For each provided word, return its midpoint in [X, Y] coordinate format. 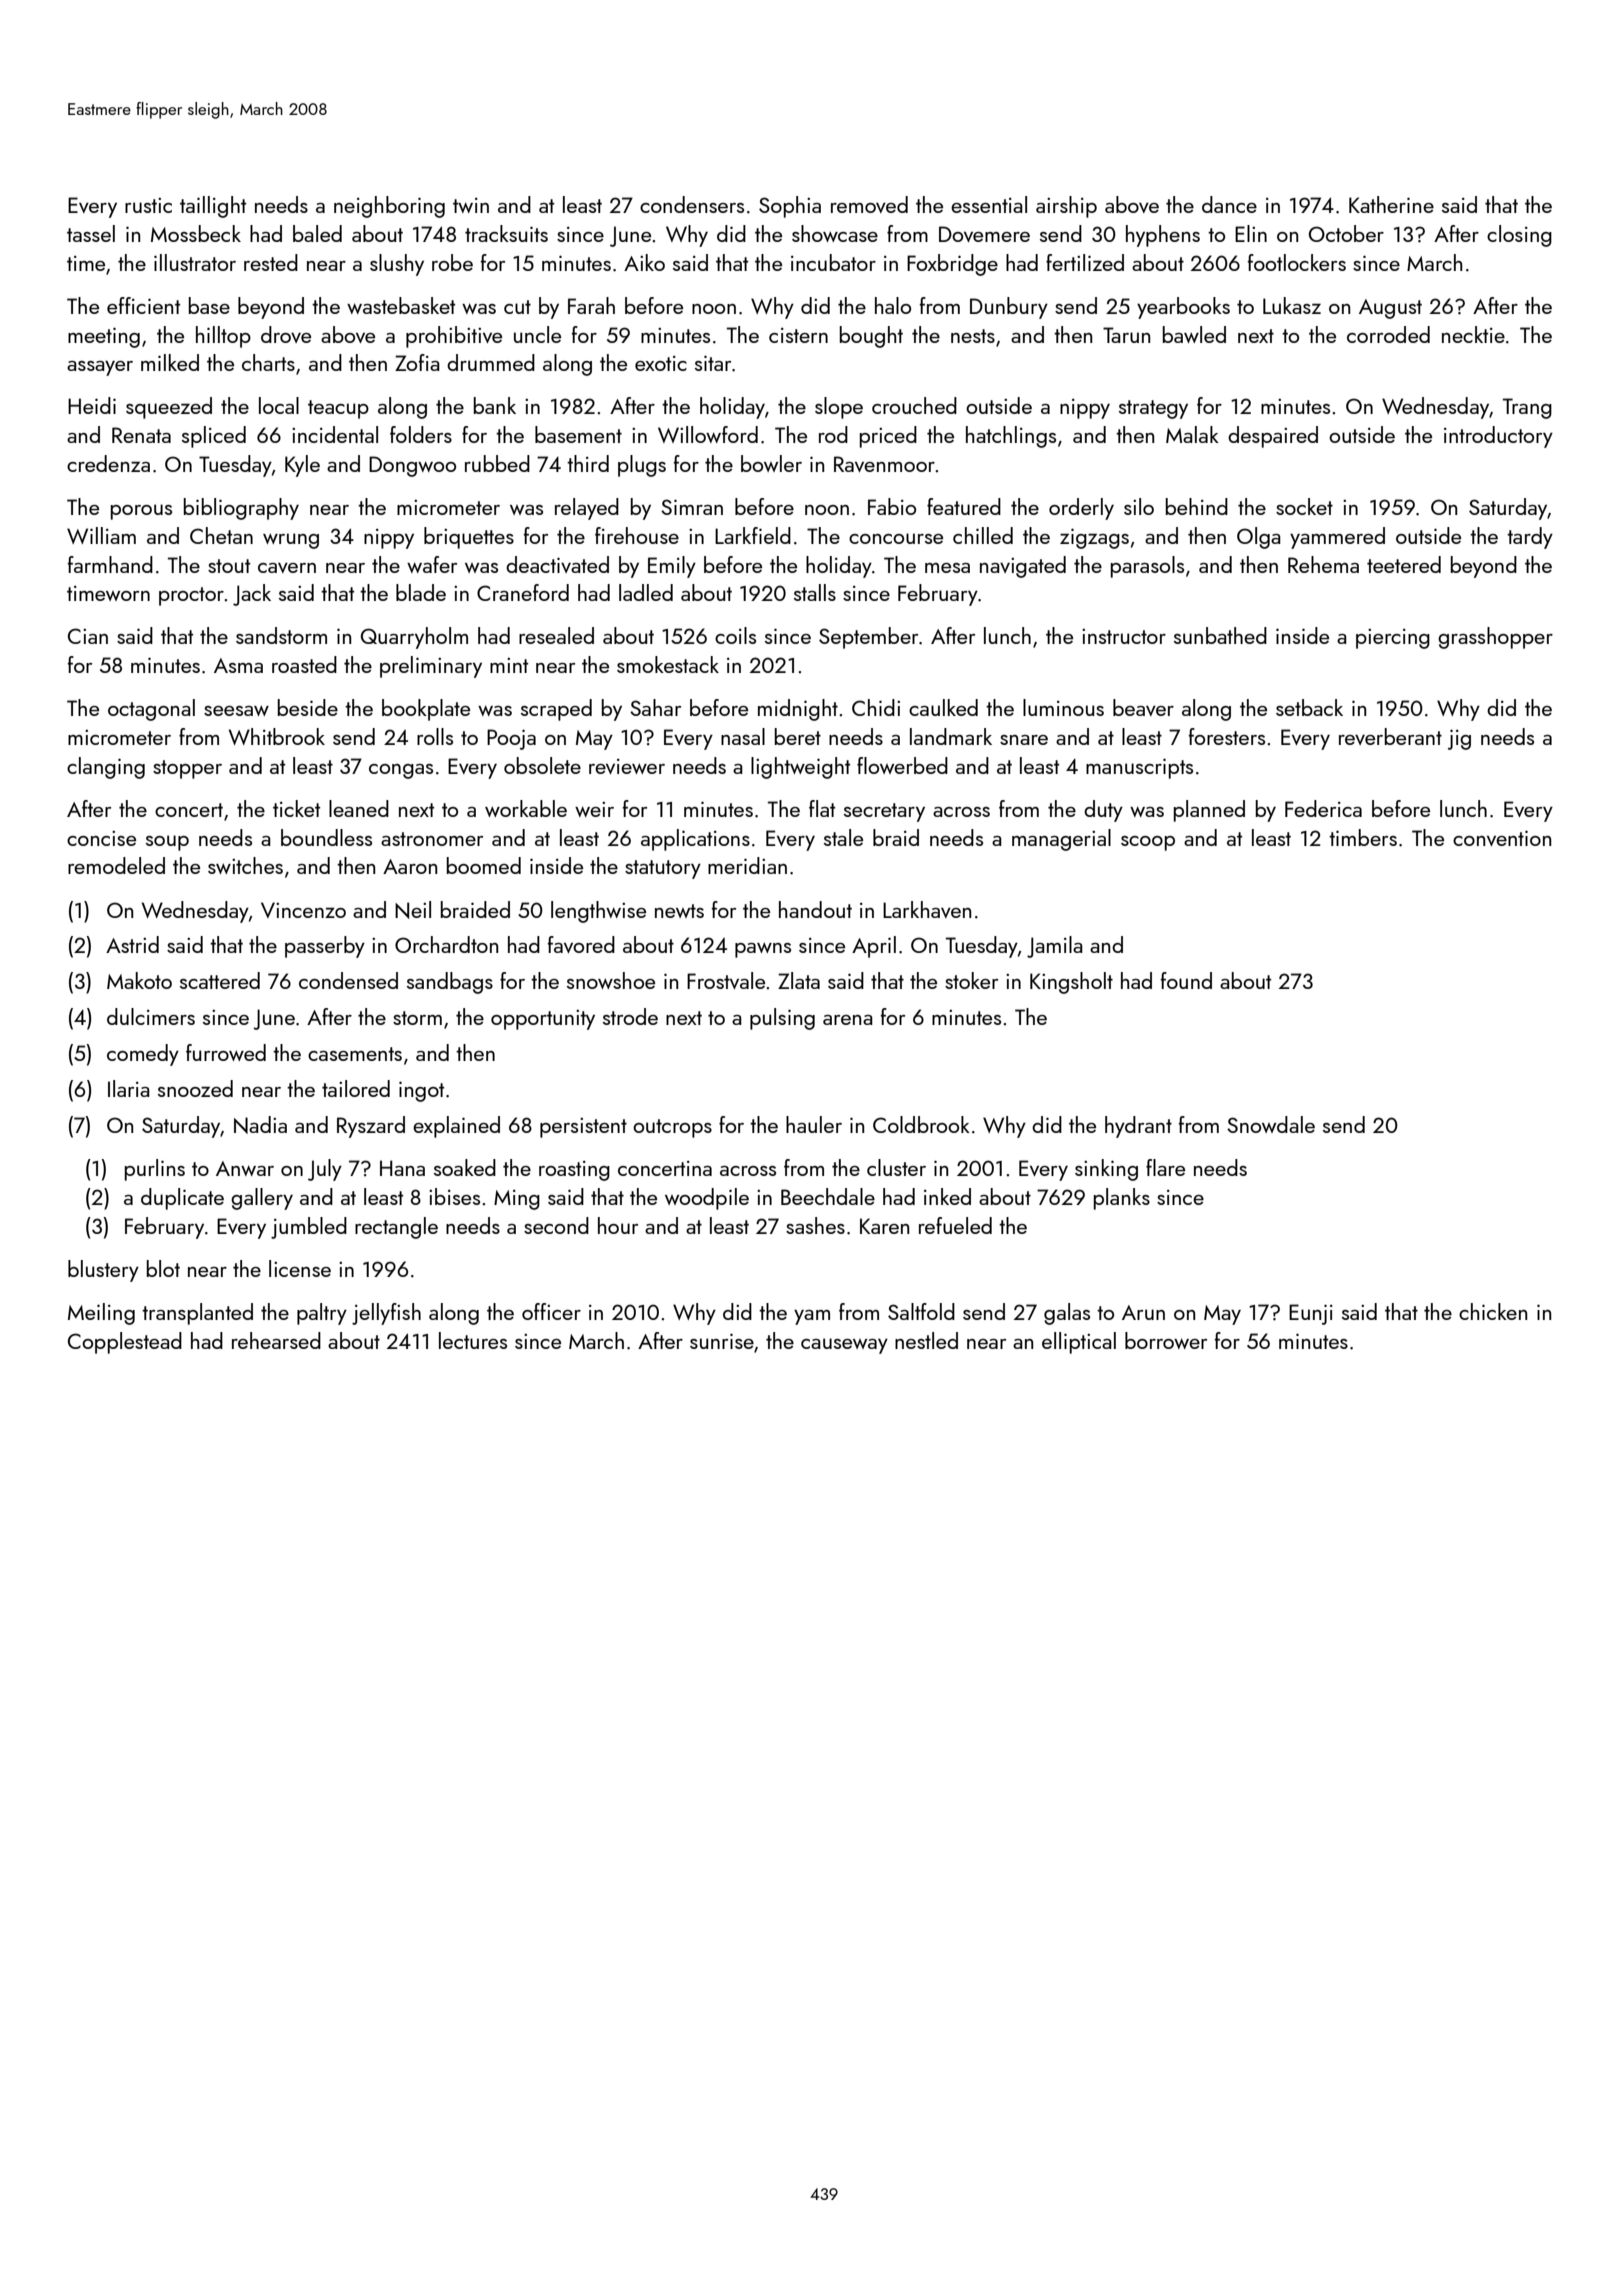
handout [815, 909]
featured [964, 506]
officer [551, 1311]
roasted [304, 664]
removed [869, 204]
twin [471, 205]
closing [1519, 236]
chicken [1493, 1311]
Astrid [132, 944]
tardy [1530, 538]
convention [1502, 838]
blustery [103, 1271]
